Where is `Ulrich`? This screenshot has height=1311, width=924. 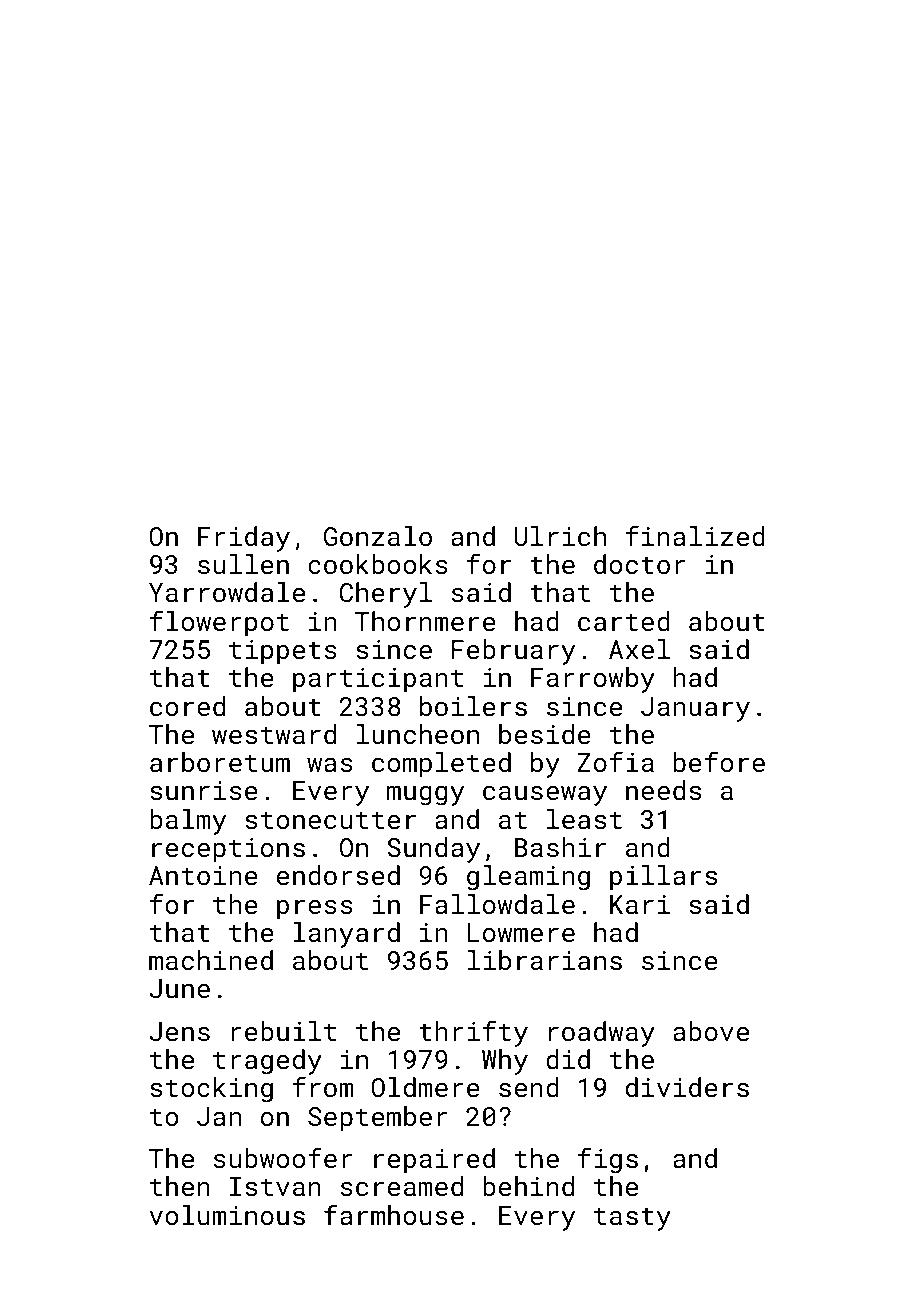 Ulrich is located at coordinates (560, 536).
